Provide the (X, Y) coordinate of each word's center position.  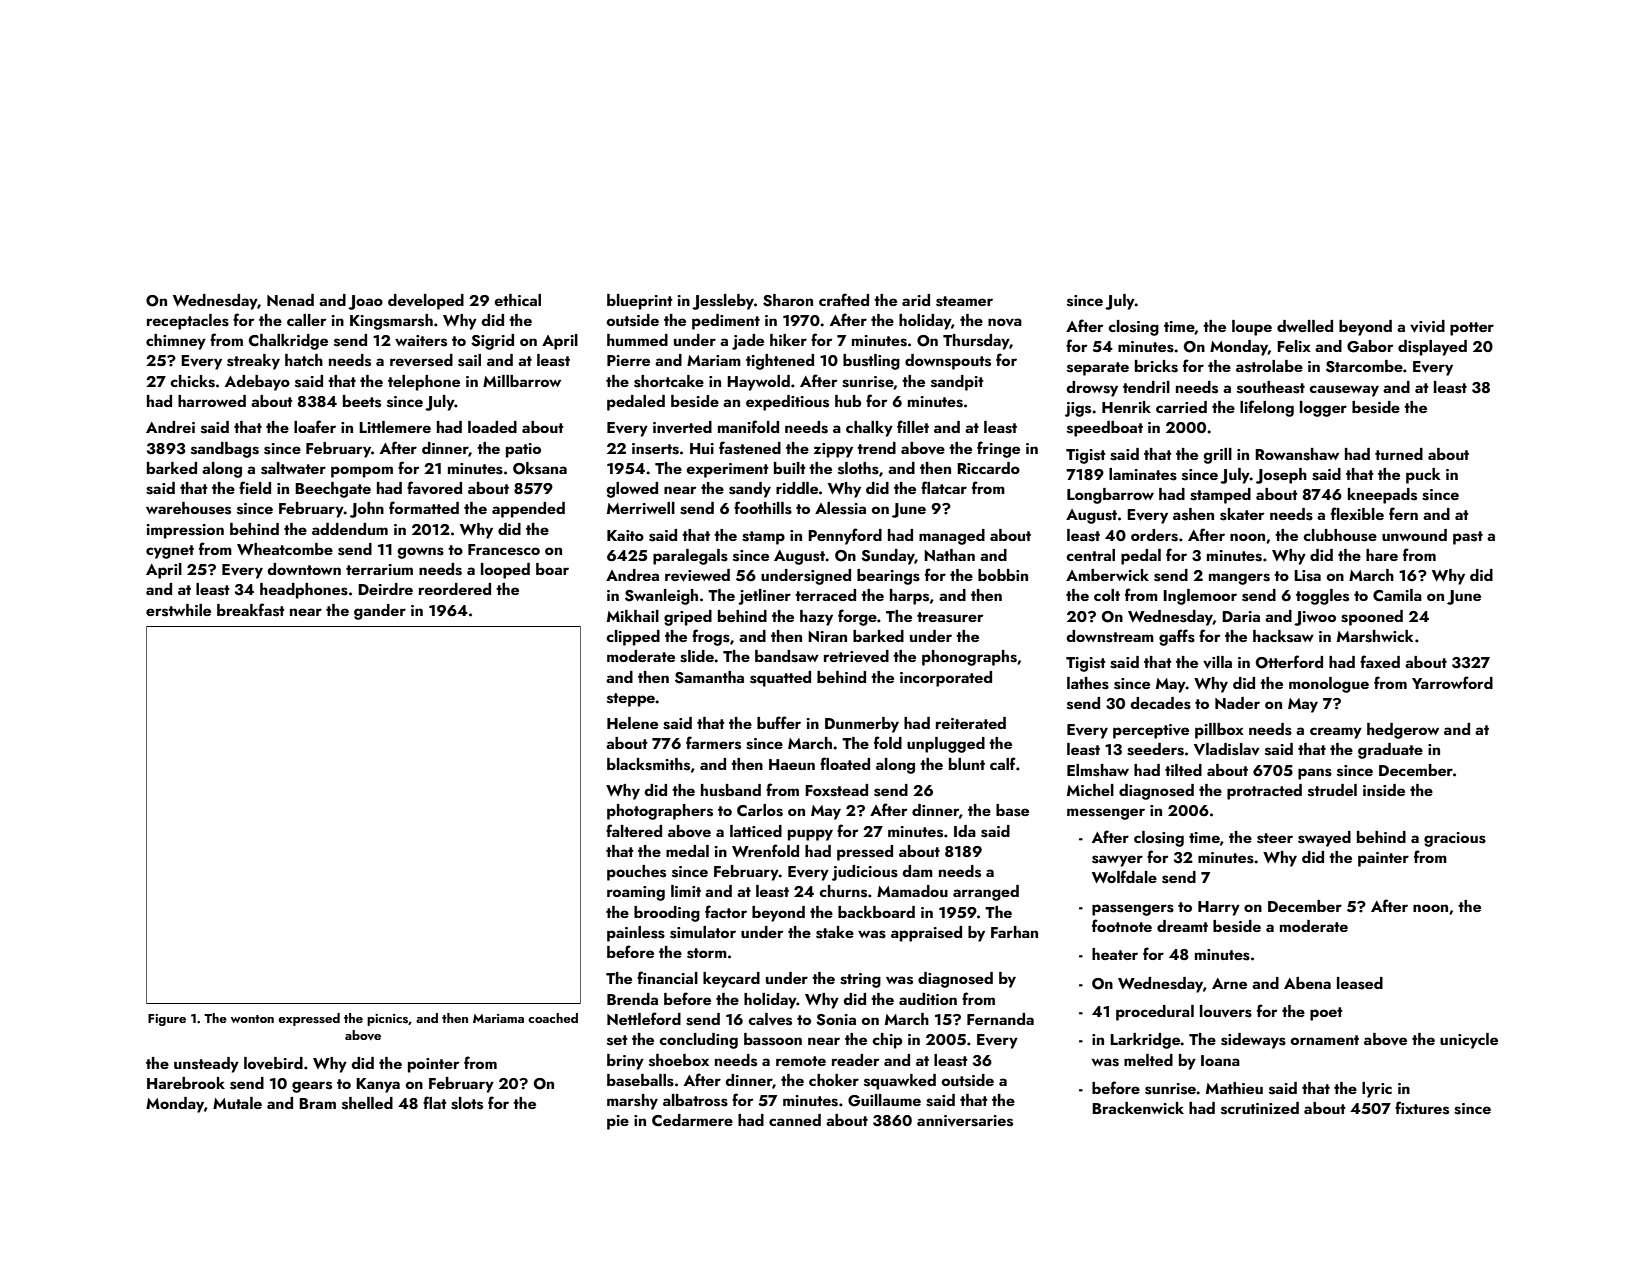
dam (917, 871)
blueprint (640, 302)
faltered (634, 830)
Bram (317, 1103)
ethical (517, 300)
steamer (964, 301)
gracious (1455, 839)
